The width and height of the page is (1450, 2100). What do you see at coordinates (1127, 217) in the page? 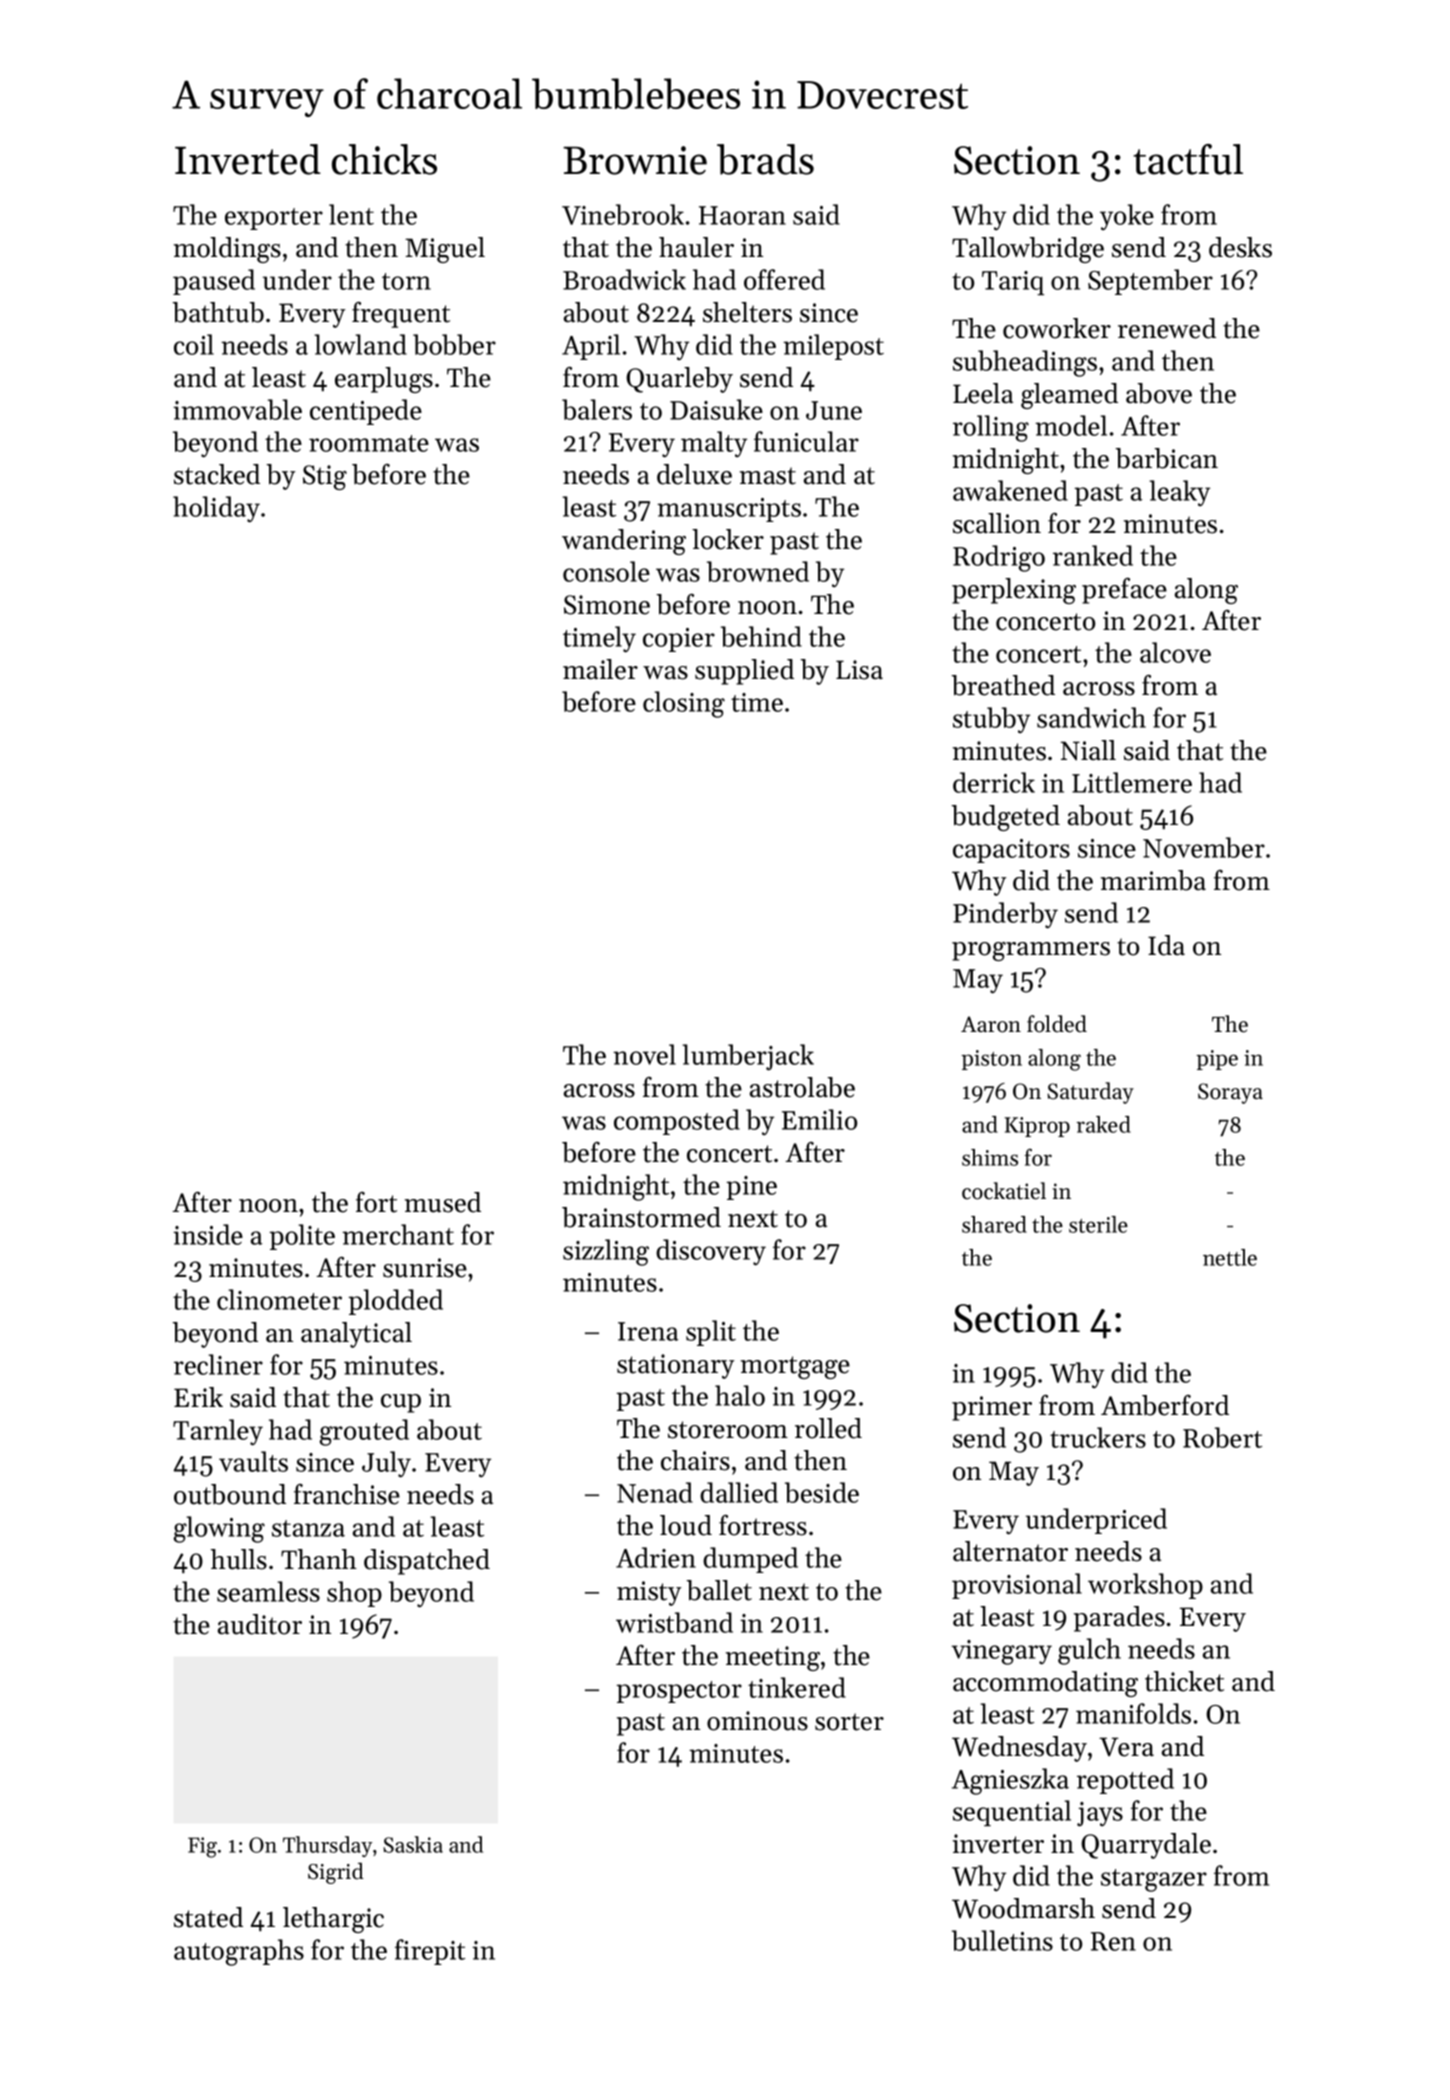
I see `yoke` at bounding box center [1127, 217].
